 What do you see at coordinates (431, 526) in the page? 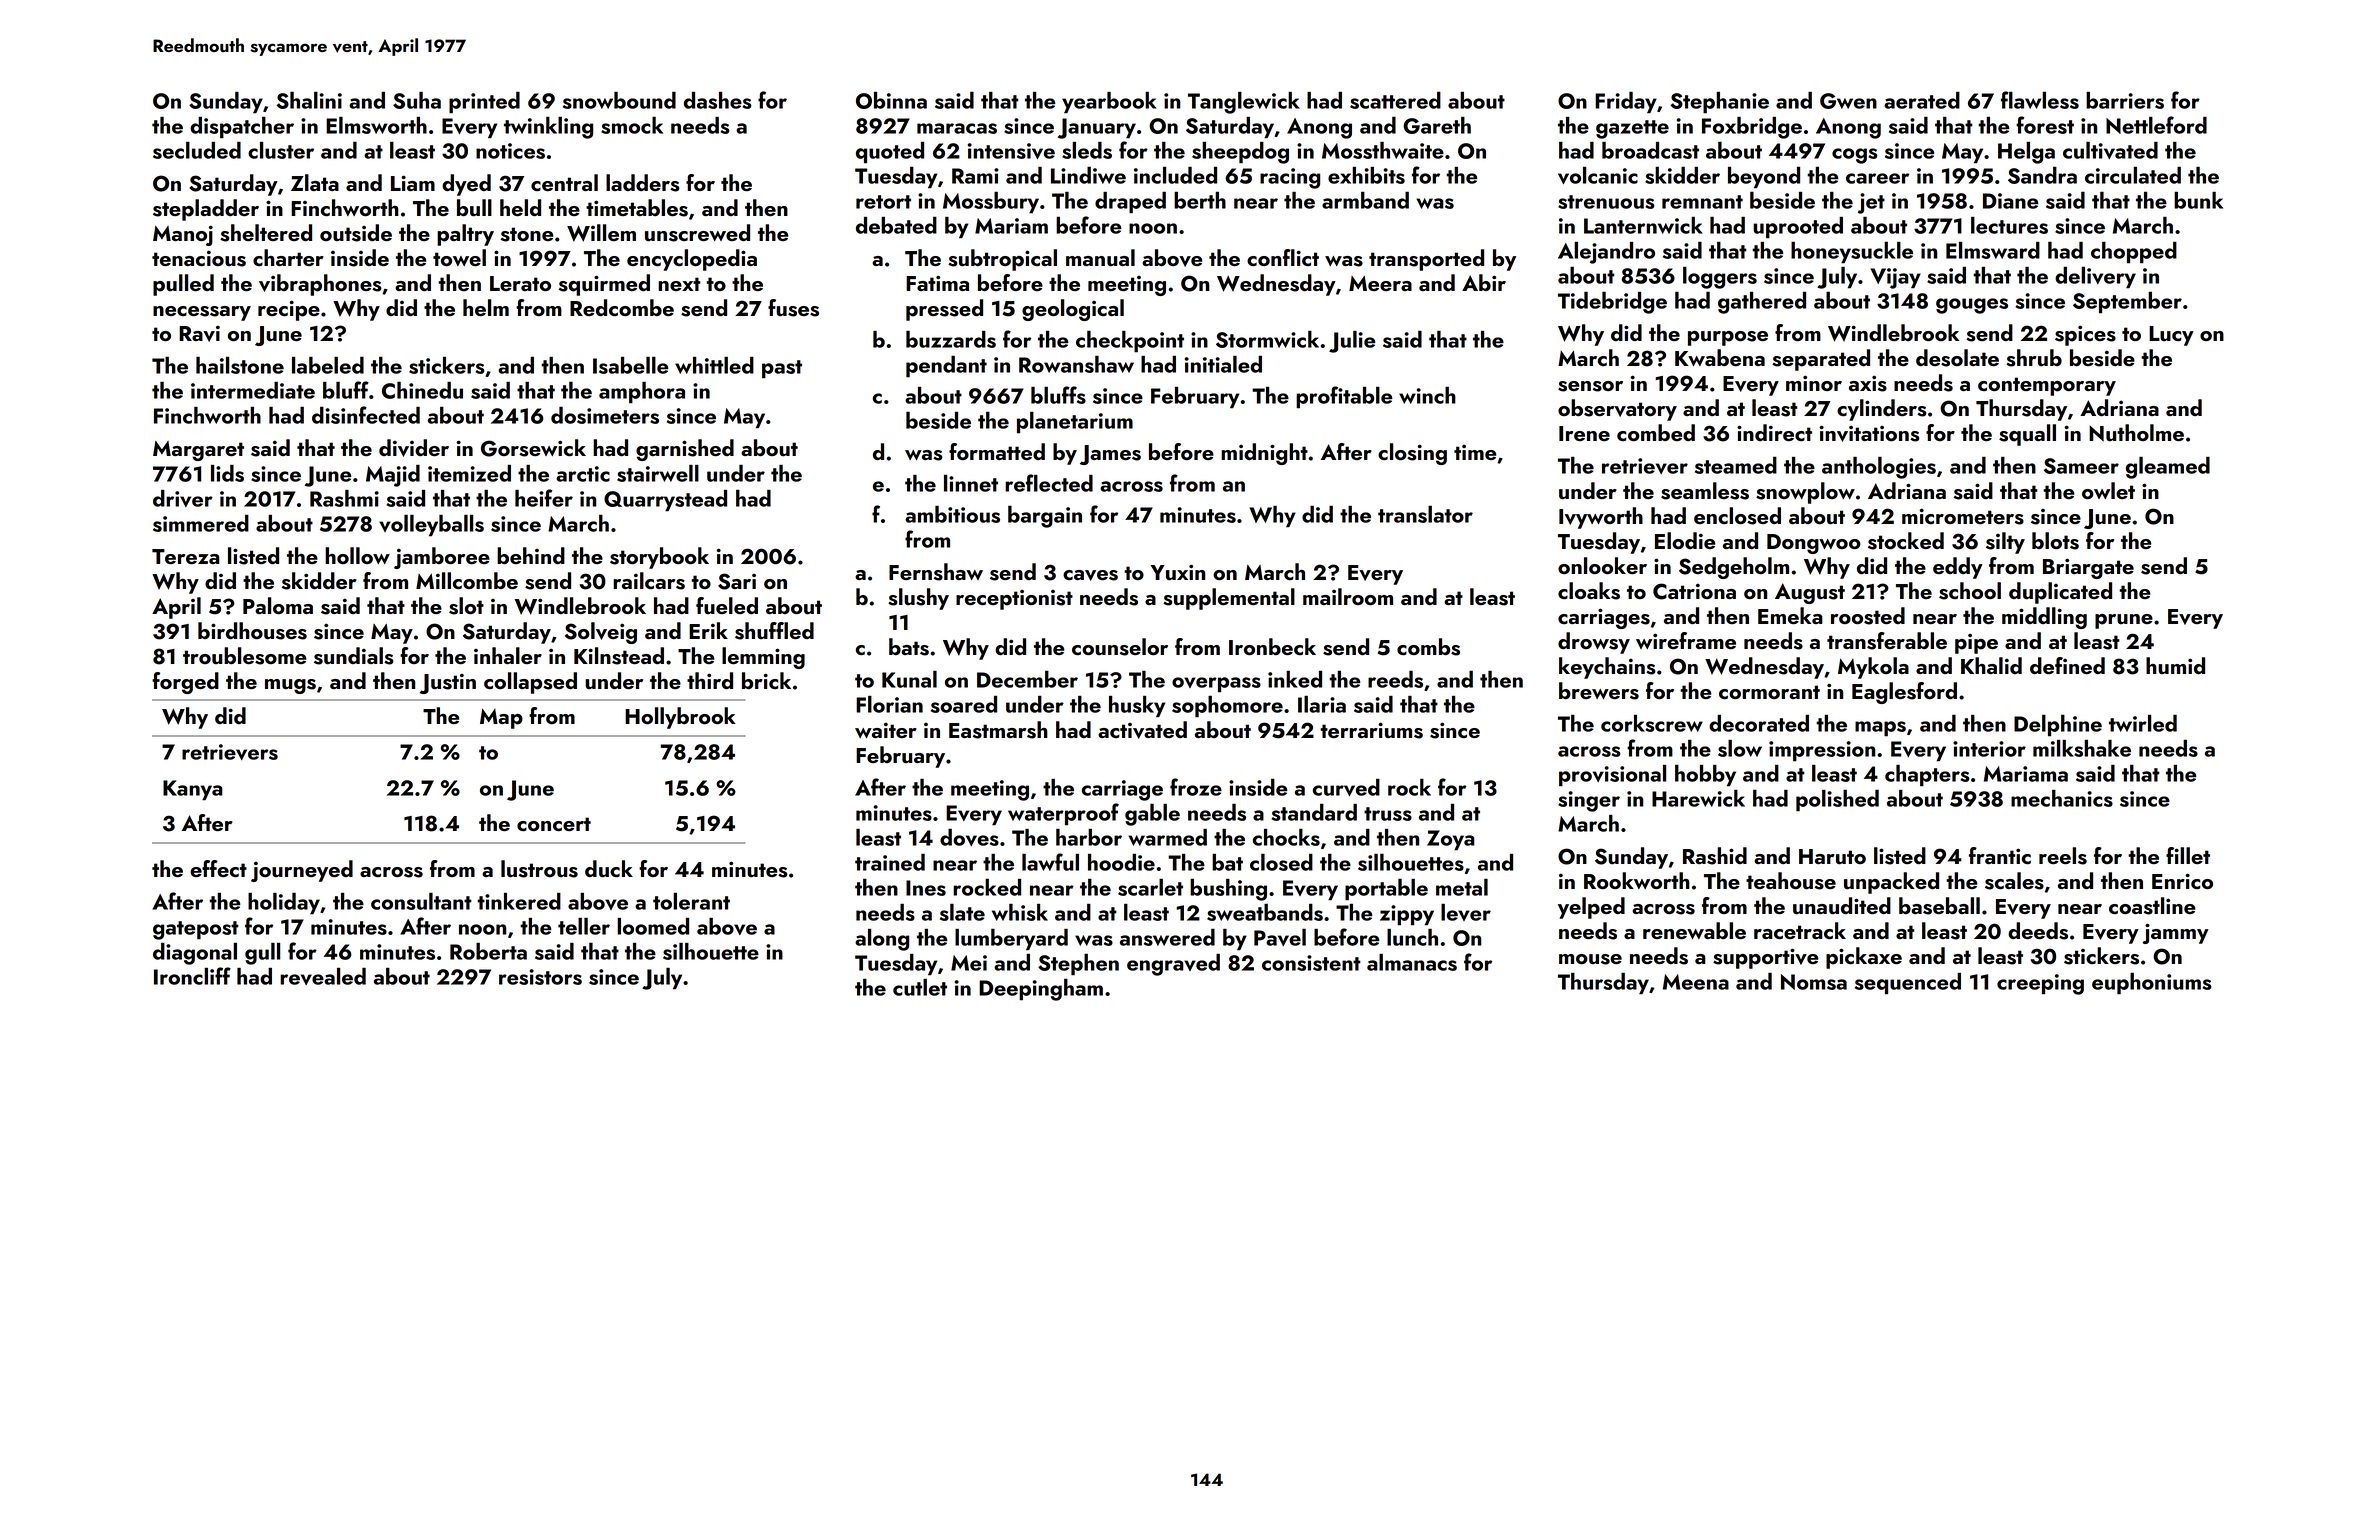
I see `volleyballs` at bounding box center [431, 526].
